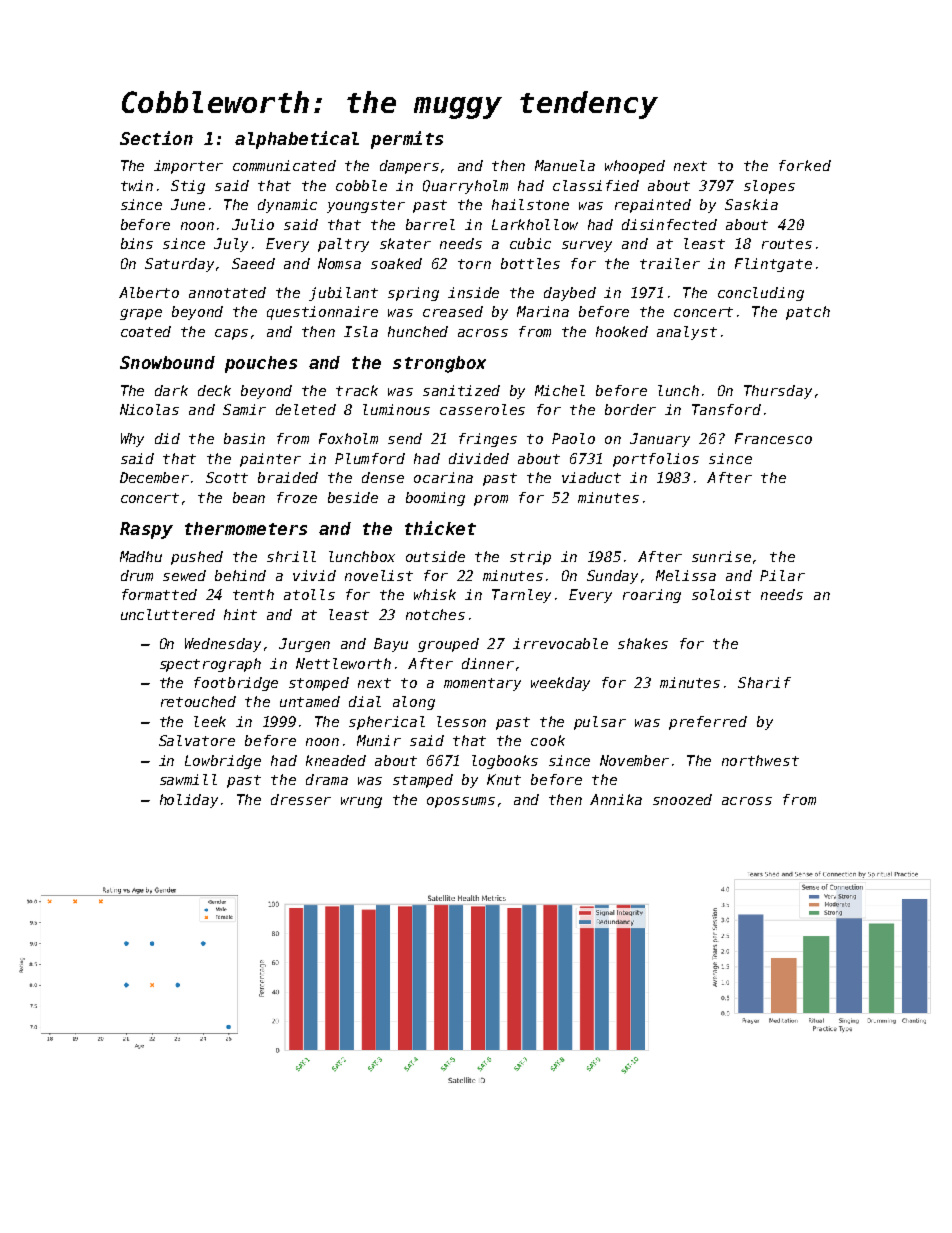 Image resolution: width=952 pixels, height=1233 pixels. I want to click on snoozed, so click(682, 799).
